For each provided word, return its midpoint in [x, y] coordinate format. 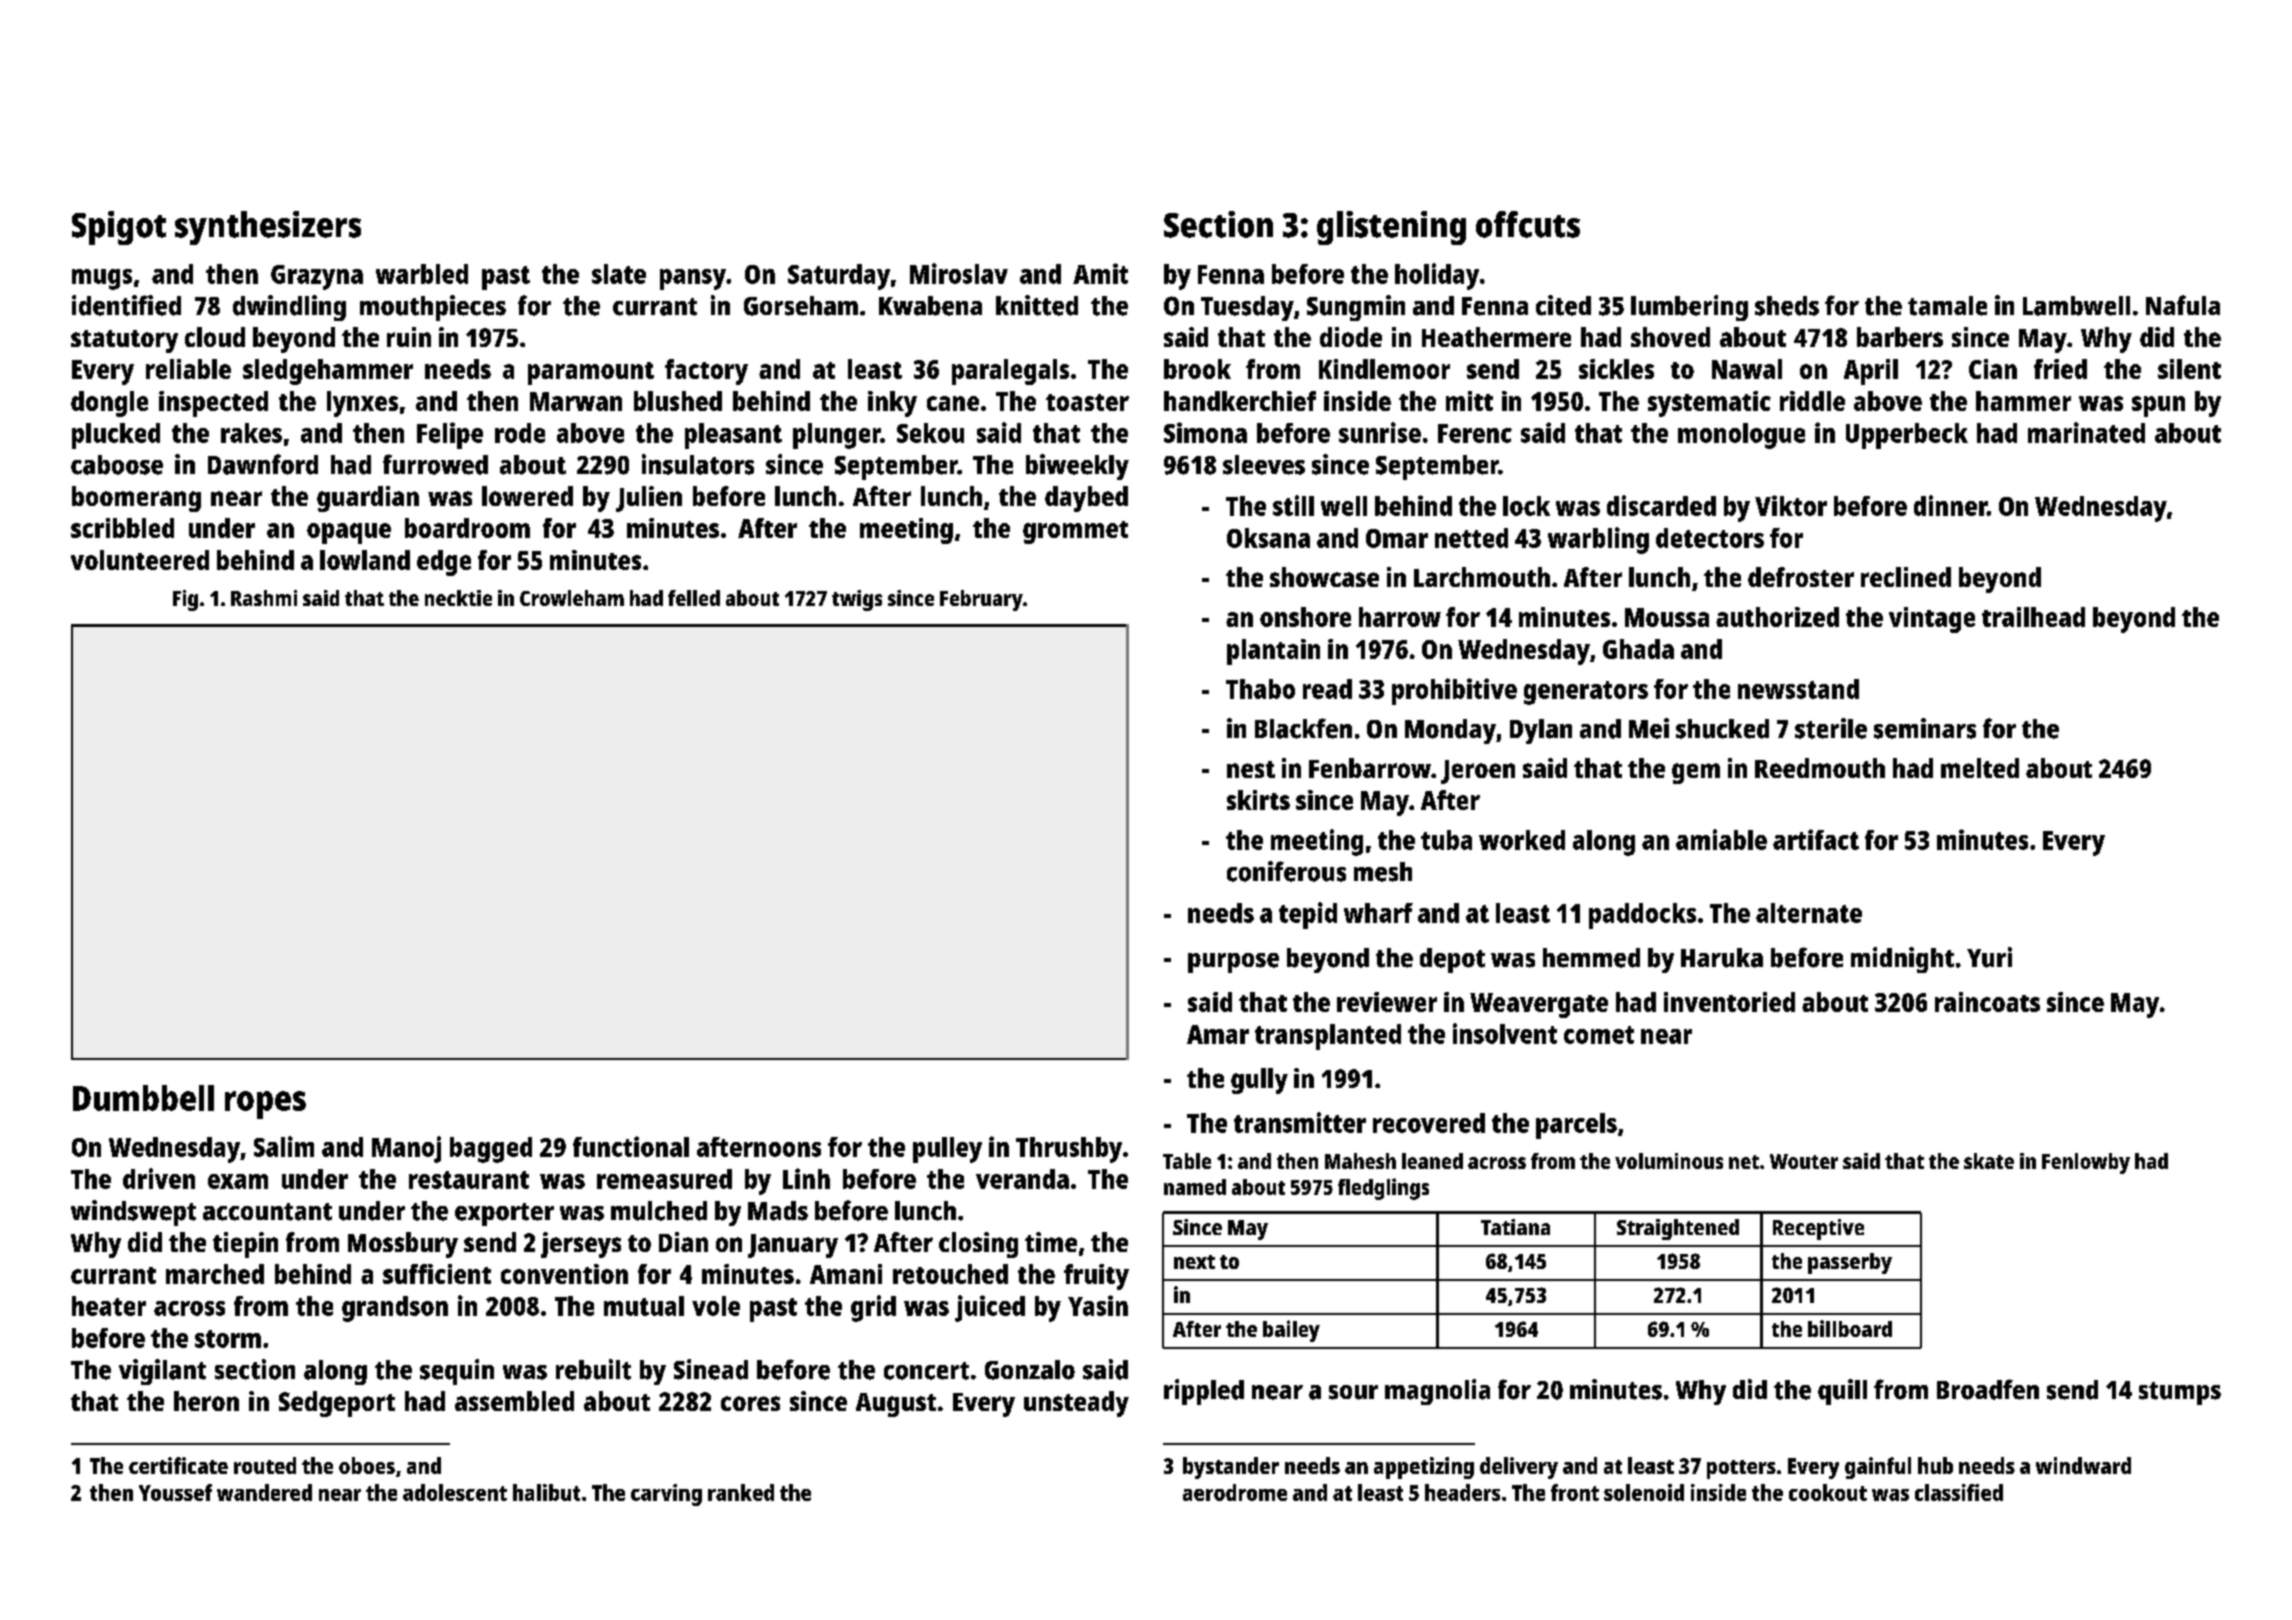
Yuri [1989, 957]
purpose [1233, 963]
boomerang [136, 499]
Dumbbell [143, 1098]
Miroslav [959, 273]
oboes [367, 1465]
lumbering [1689, 308]
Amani [846, 1274]
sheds [1787, 306]
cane [953, 403]
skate [1989, 1161]
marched [215, 1274]
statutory [124, 341]
